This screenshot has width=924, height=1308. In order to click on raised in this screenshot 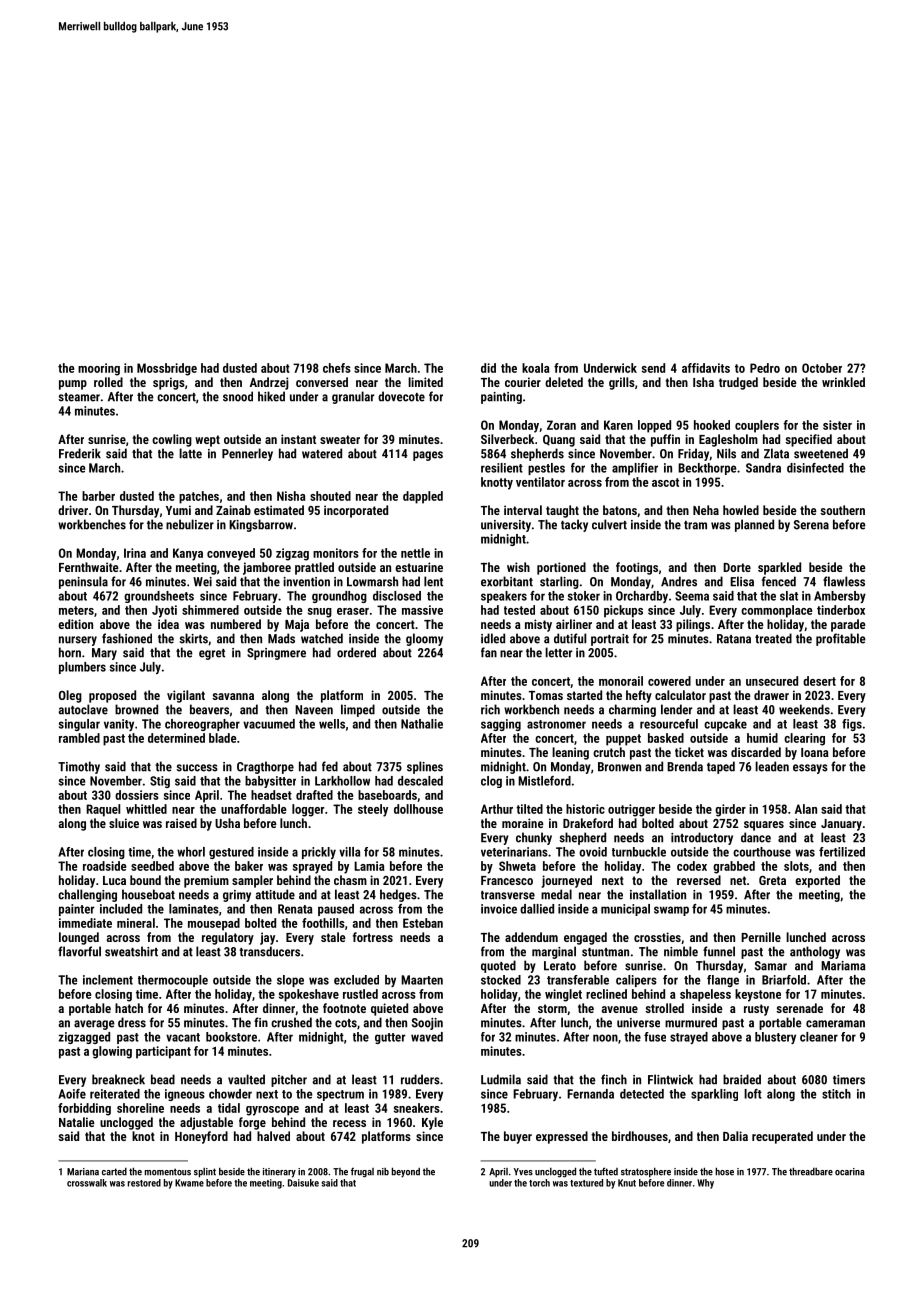, I will do `click(181, 823)`.
